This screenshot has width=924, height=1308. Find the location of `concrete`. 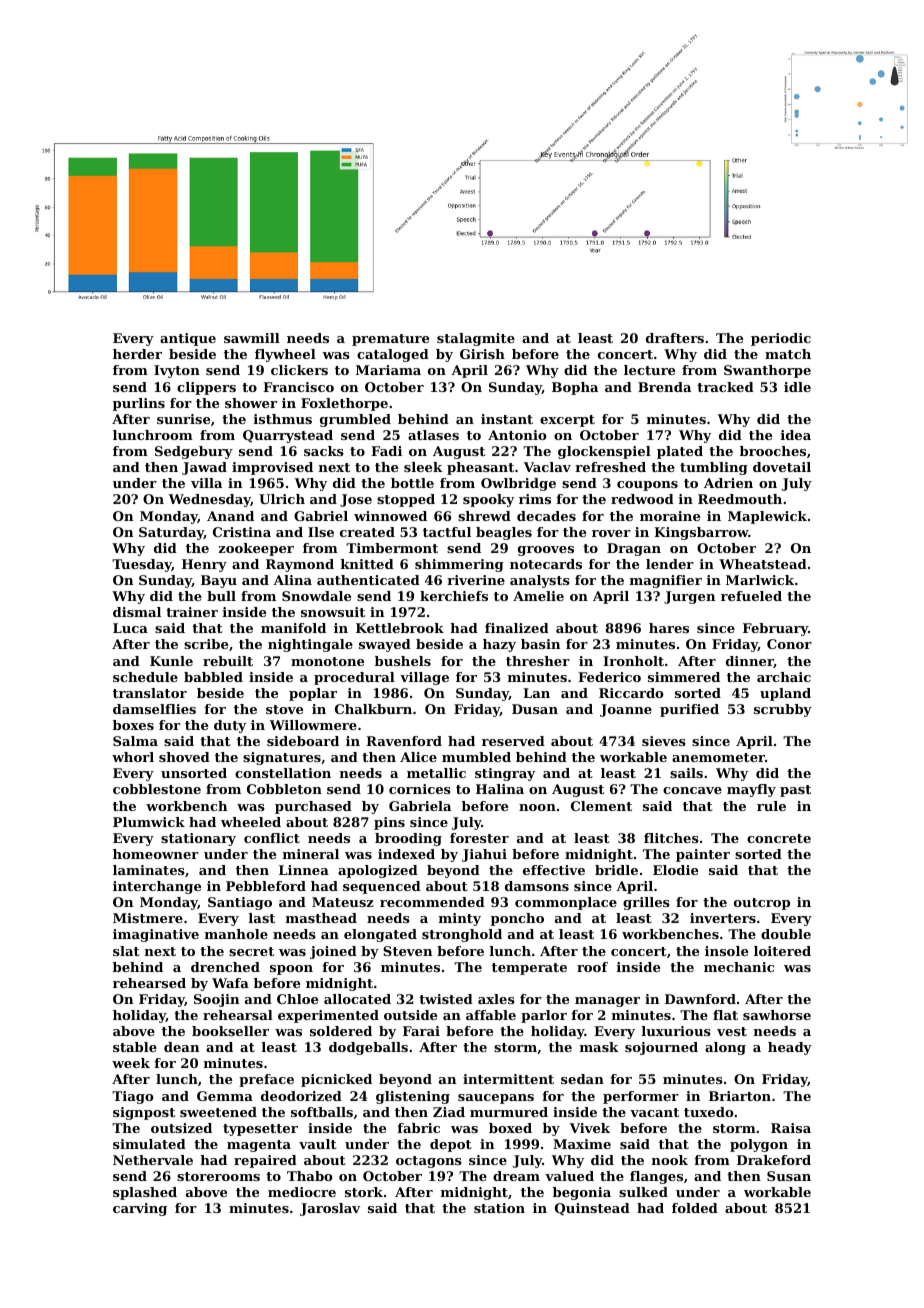

concrete is located at coordinates (779, 838).
